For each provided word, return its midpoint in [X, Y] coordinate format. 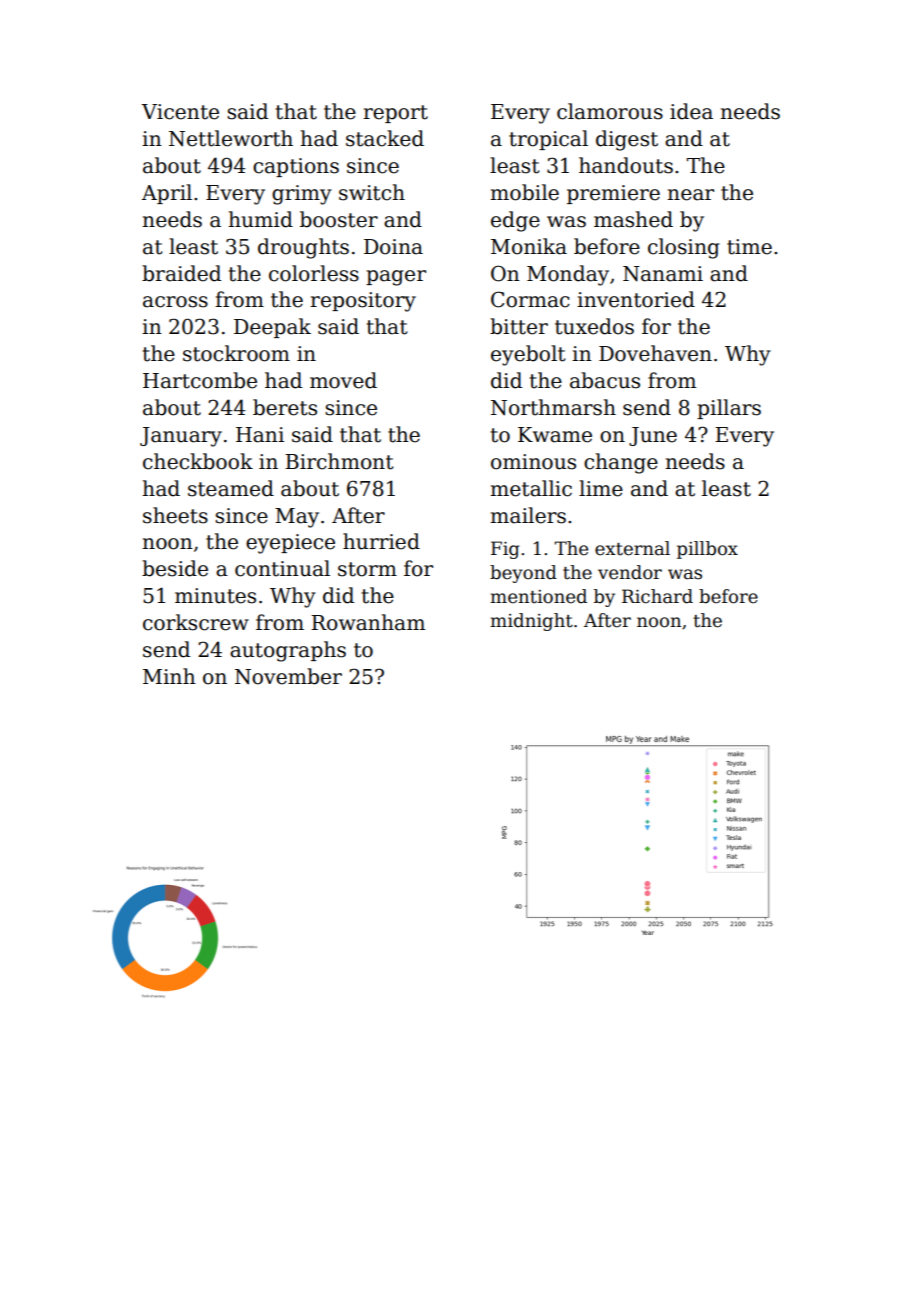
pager [396, 278]
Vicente [180, 112]
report [396, 114]
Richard [657, 596]
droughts [303, 248]
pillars [729, 409]
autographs [288, 651]
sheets [175, 515]
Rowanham [368, 622]
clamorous [610, 111]
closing [683, 248]
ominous [533, 462]
